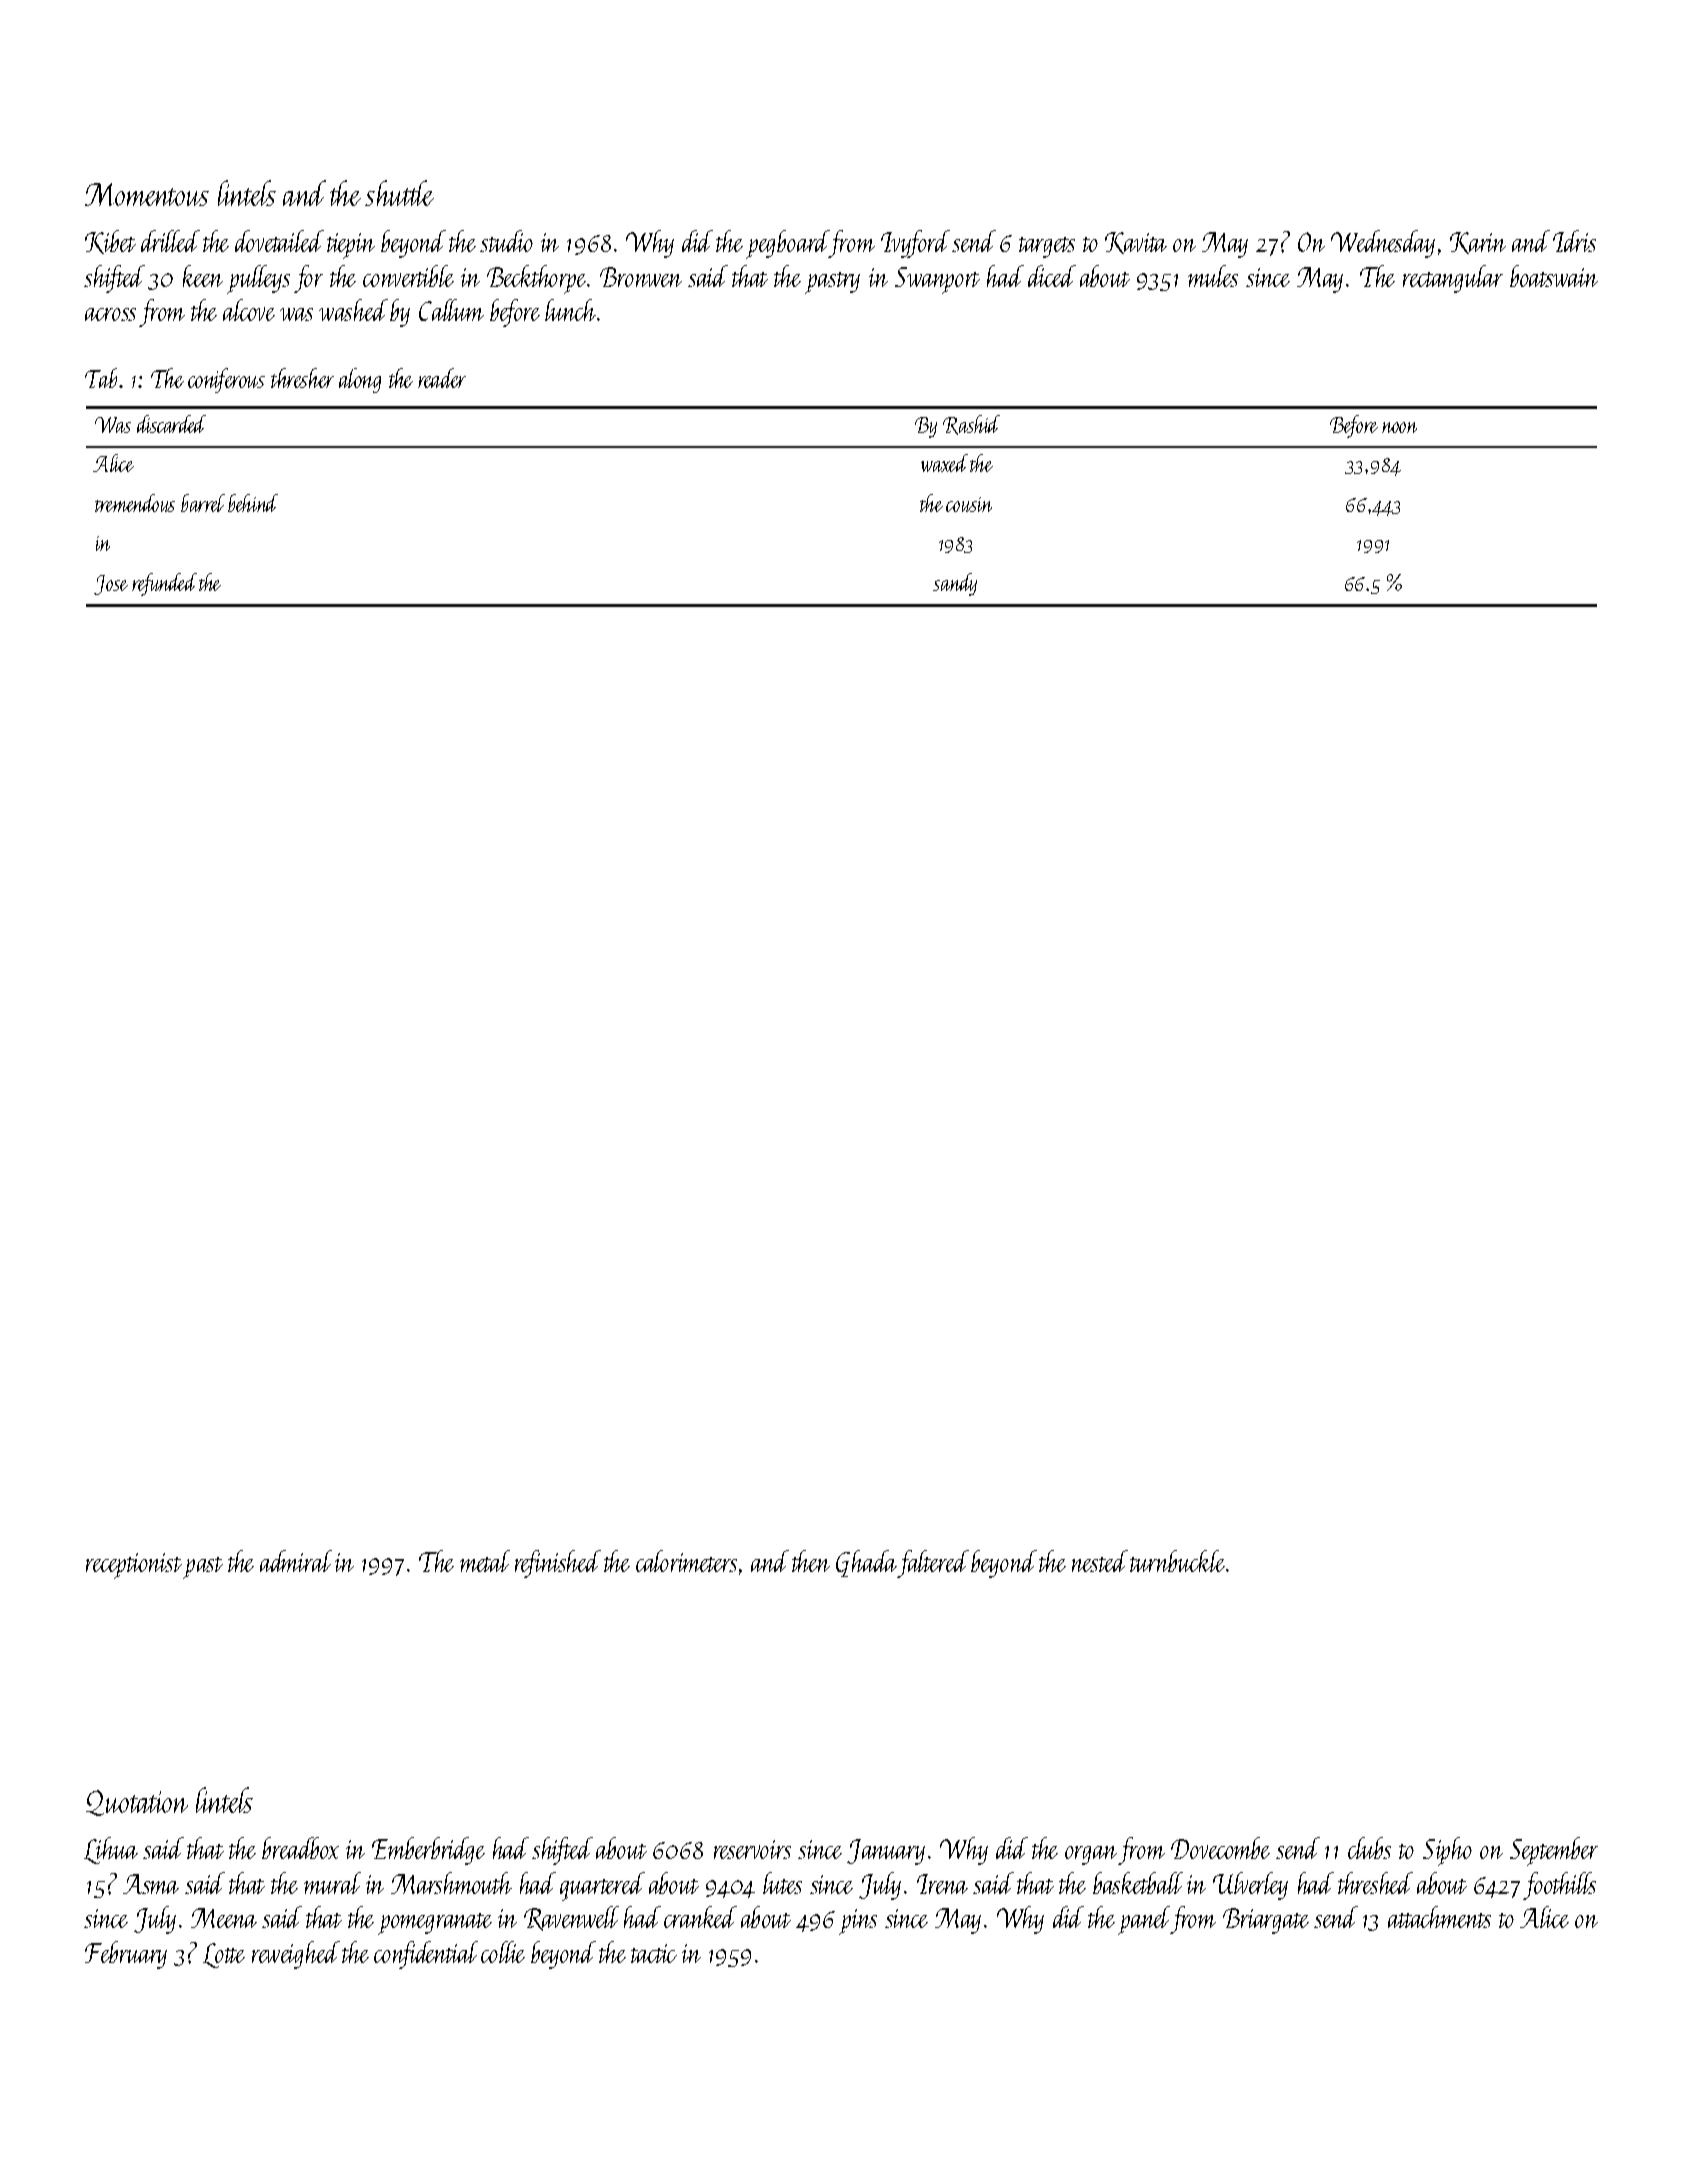  What do you see at coordinates (955, 584) in the page?
I see `sandy` at bounding box center [955, 584].
